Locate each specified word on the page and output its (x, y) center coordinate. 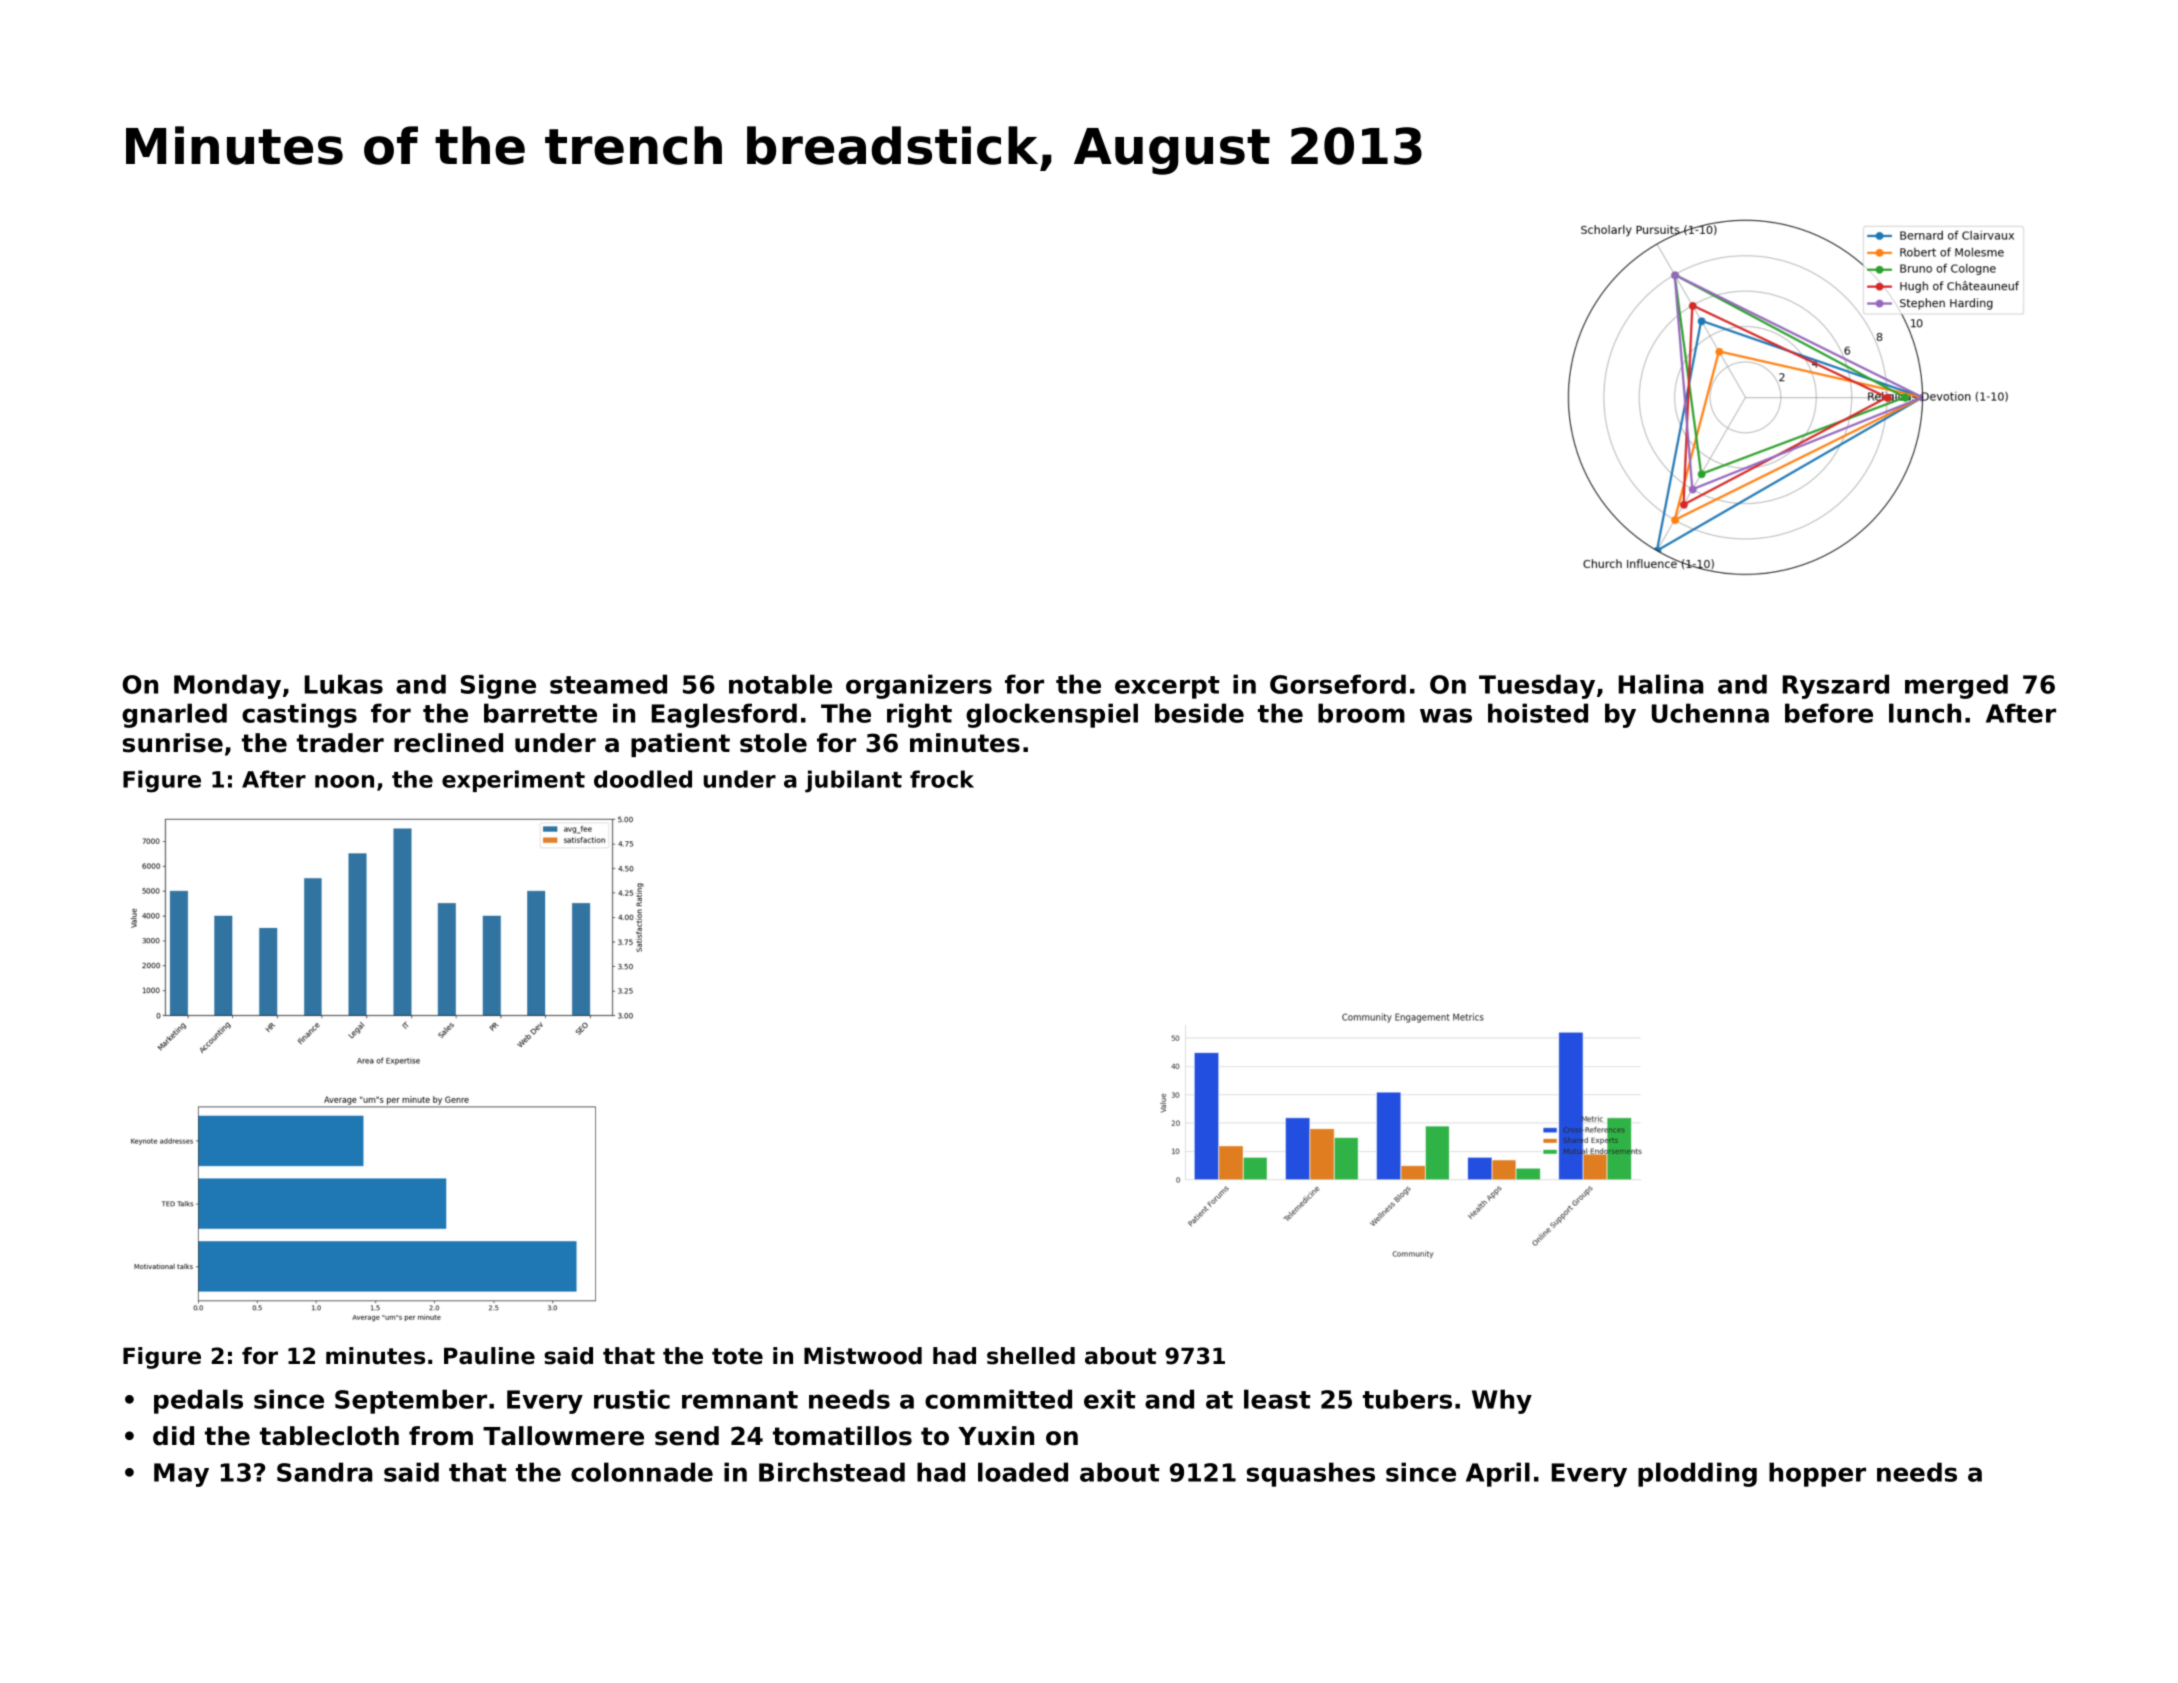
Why (1502, 1401)
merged (1956, 686)
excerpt (1167, 687)
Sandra (325, 1472)
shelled (1031, 1356)
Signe (498, 686)
